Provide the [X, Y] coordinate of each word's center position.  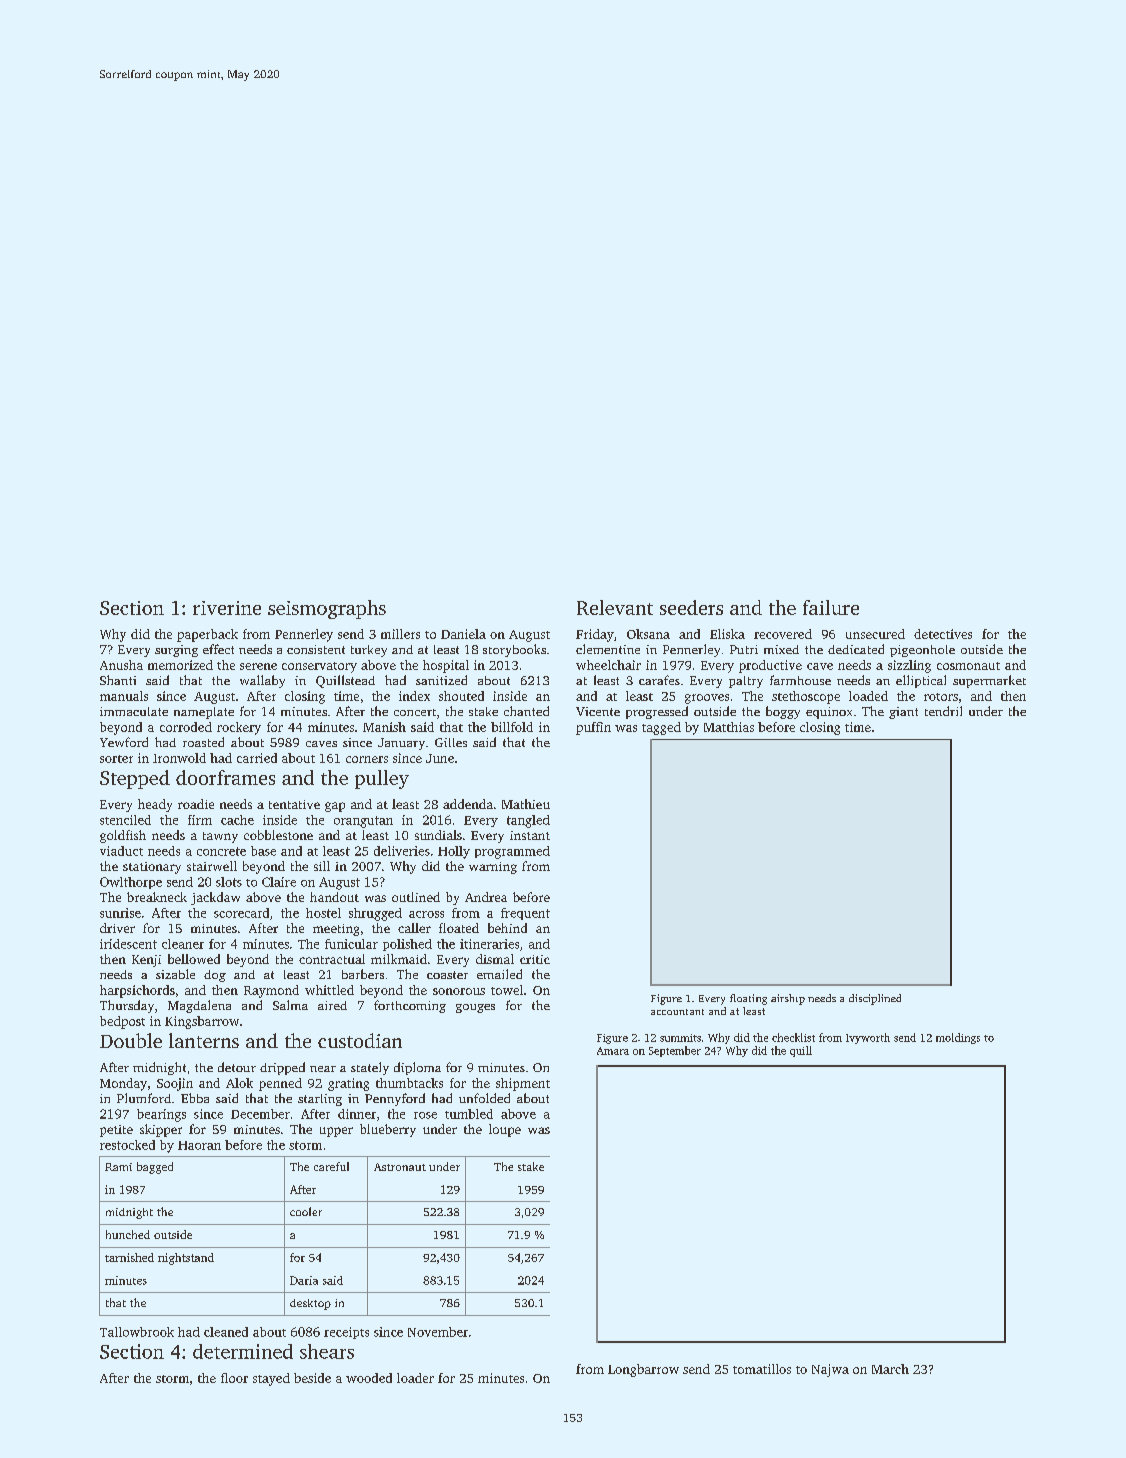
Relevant [615, 607]
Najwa [830, 1370]
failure [831, 607]
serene [258, 666]
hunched [128, 1234]
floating [748, 999]
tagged [661, 728]
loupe [505, 1130]
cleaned [226, 1332]
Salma [290, 1005]
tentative [294, 804]
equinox [829, 713]
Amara [613, 1051]
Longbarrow [643, 1370]
